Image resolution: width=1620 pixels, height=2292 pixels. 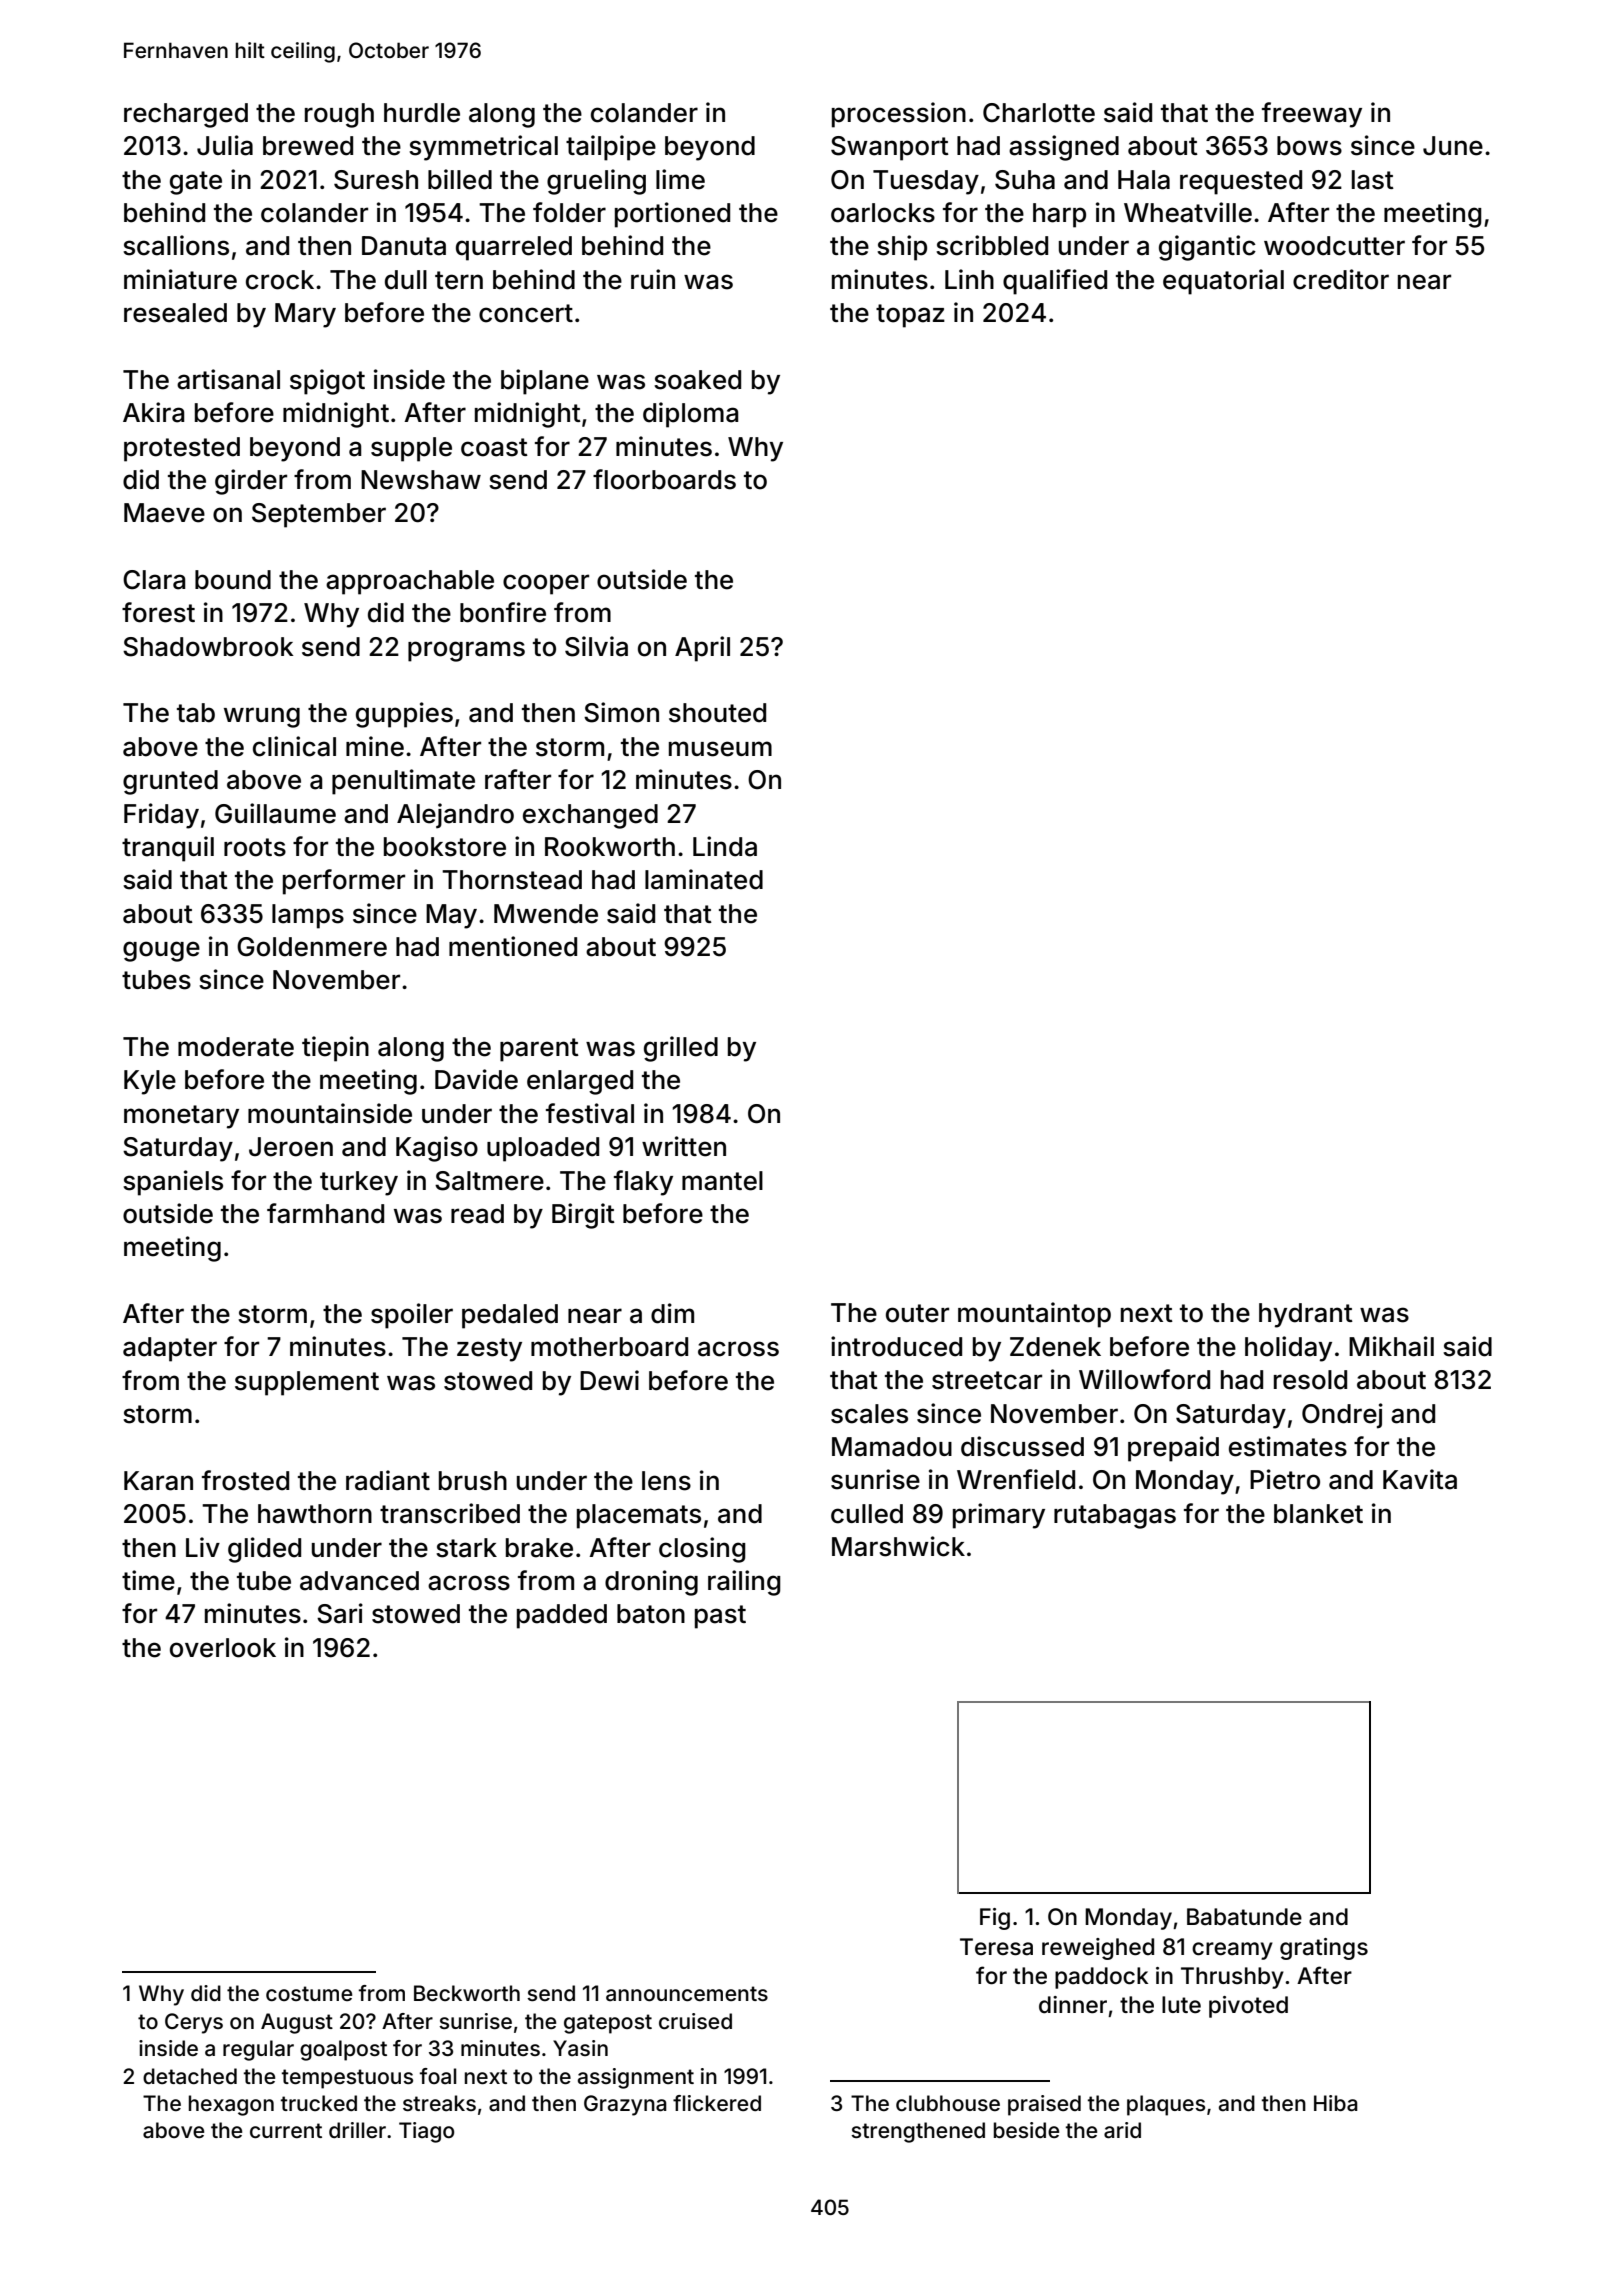 I want to click on equatorial, so click(x=1223, y=282).
